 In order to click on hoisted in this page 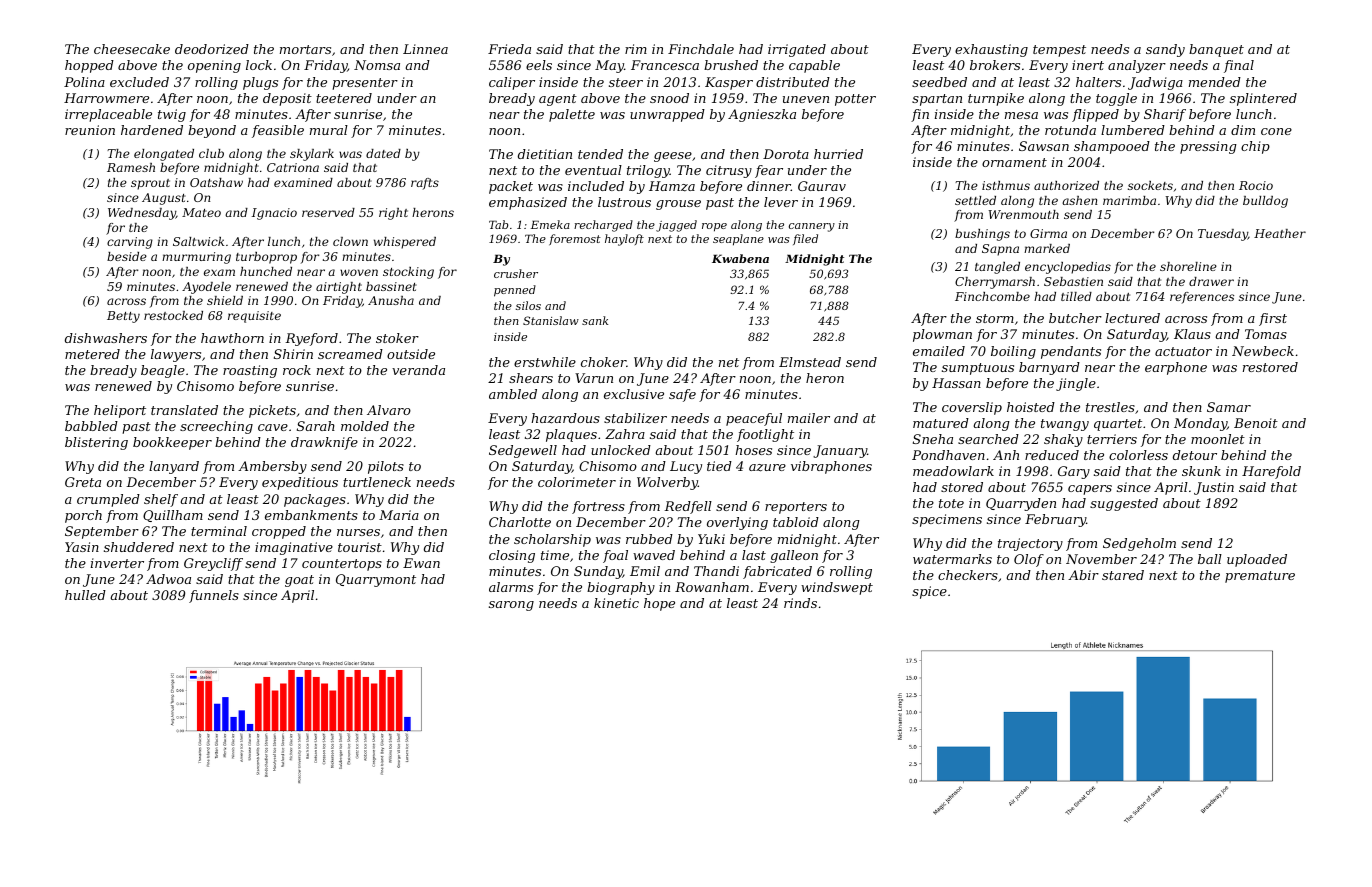, I will do `click(1031, 407)`.
